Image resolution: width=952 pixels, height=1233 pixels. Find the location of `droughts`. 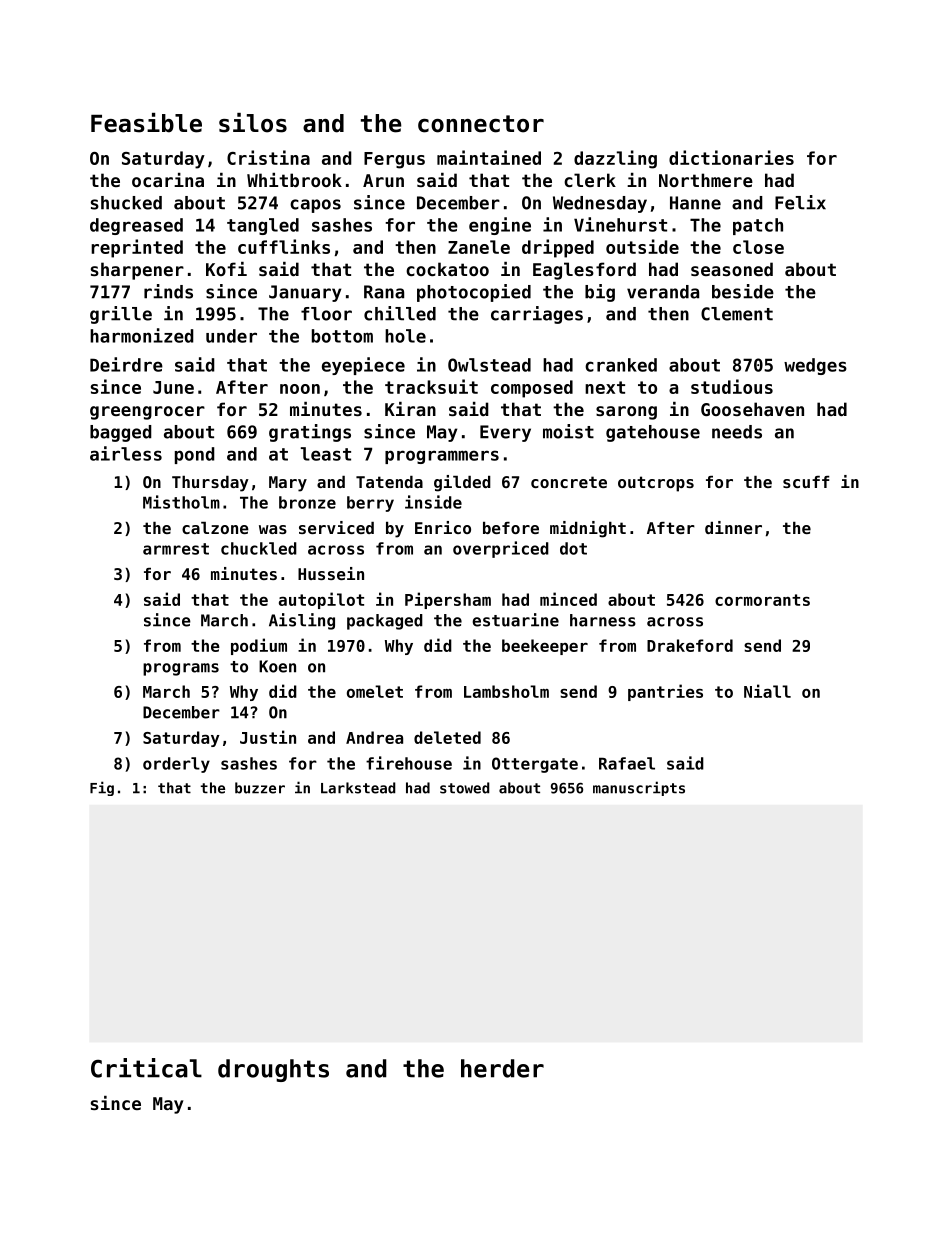

droughts is located at coordinates (273, 1070).
